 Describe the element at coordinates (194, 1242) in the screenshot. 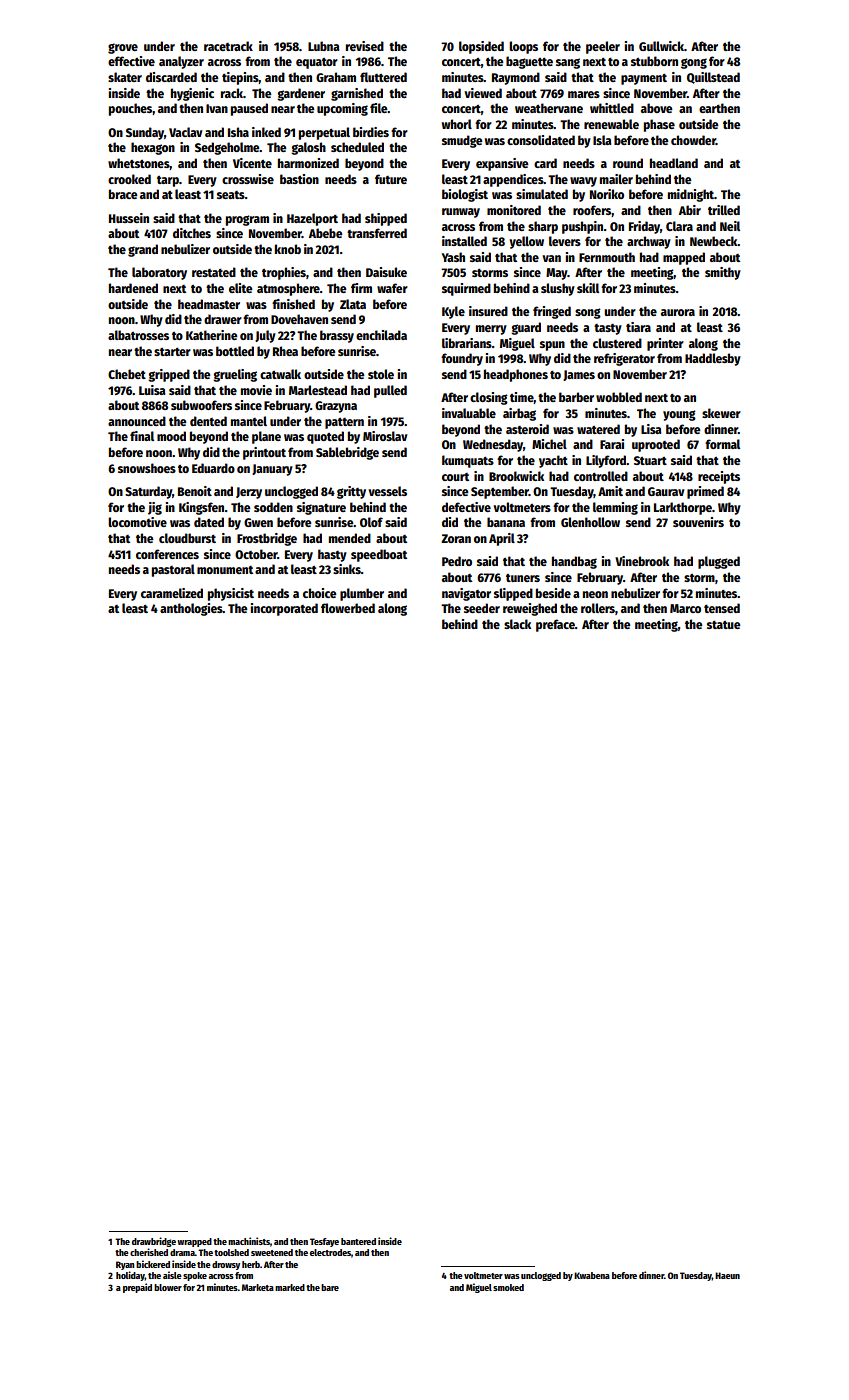

I see `wrapped` at that location.
